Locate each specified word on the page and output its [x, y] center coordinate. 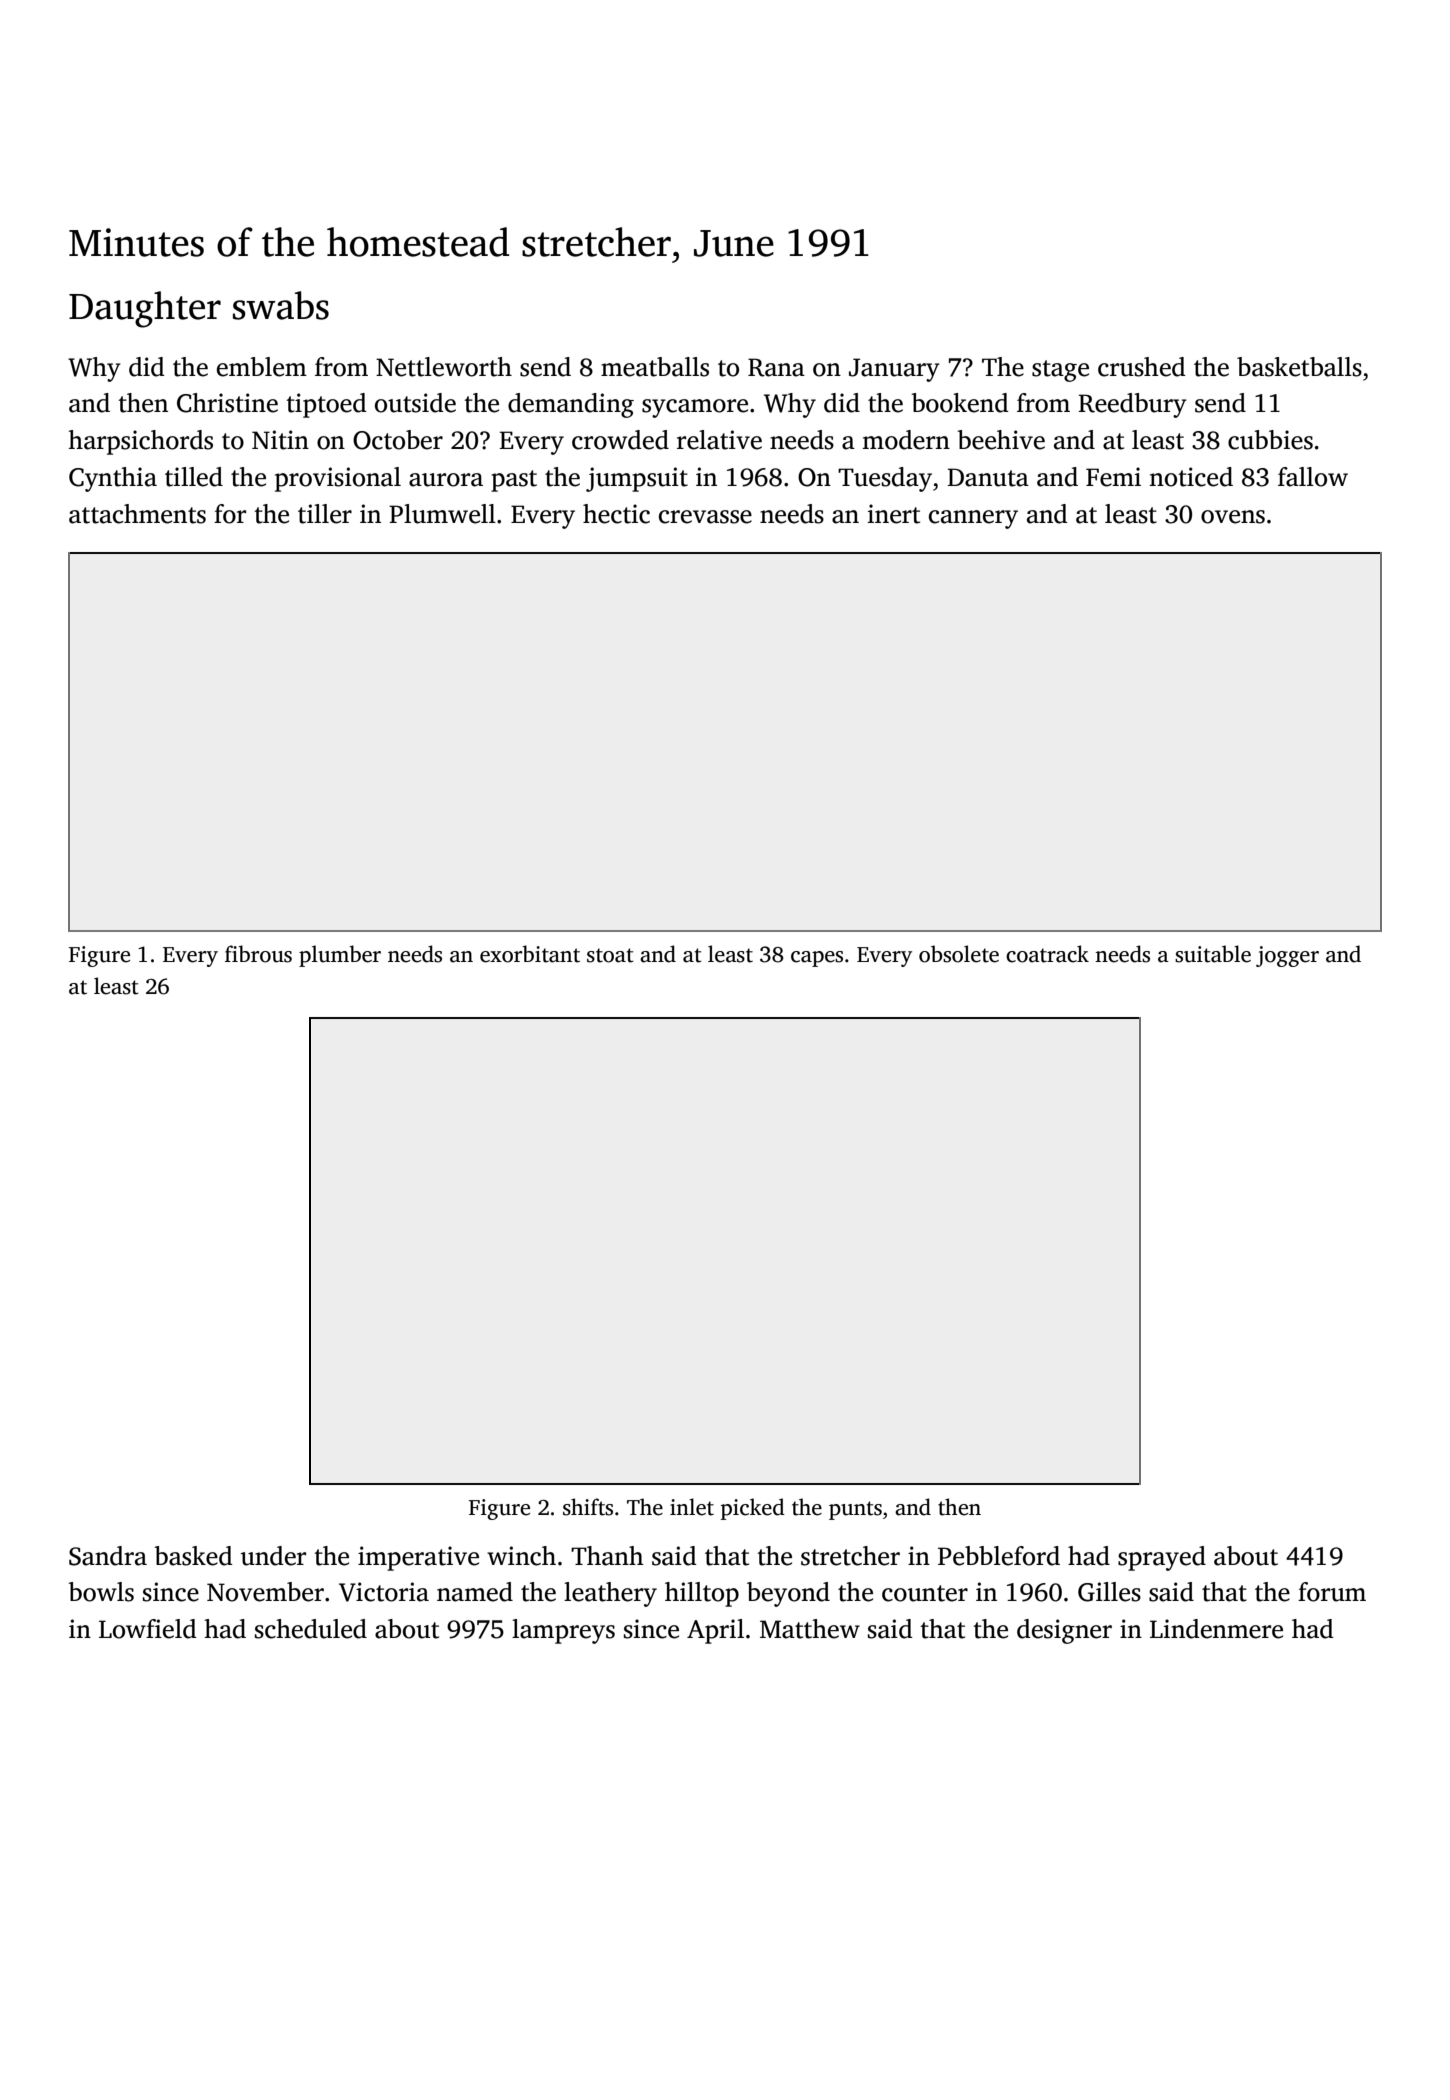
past [514, 481]
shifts [588, 1507]
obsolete [959, 954]
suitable [1213, 954]
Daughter [145, 309]
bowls [101, 1592]
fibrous [258, 954]
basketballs [1299, 367]
